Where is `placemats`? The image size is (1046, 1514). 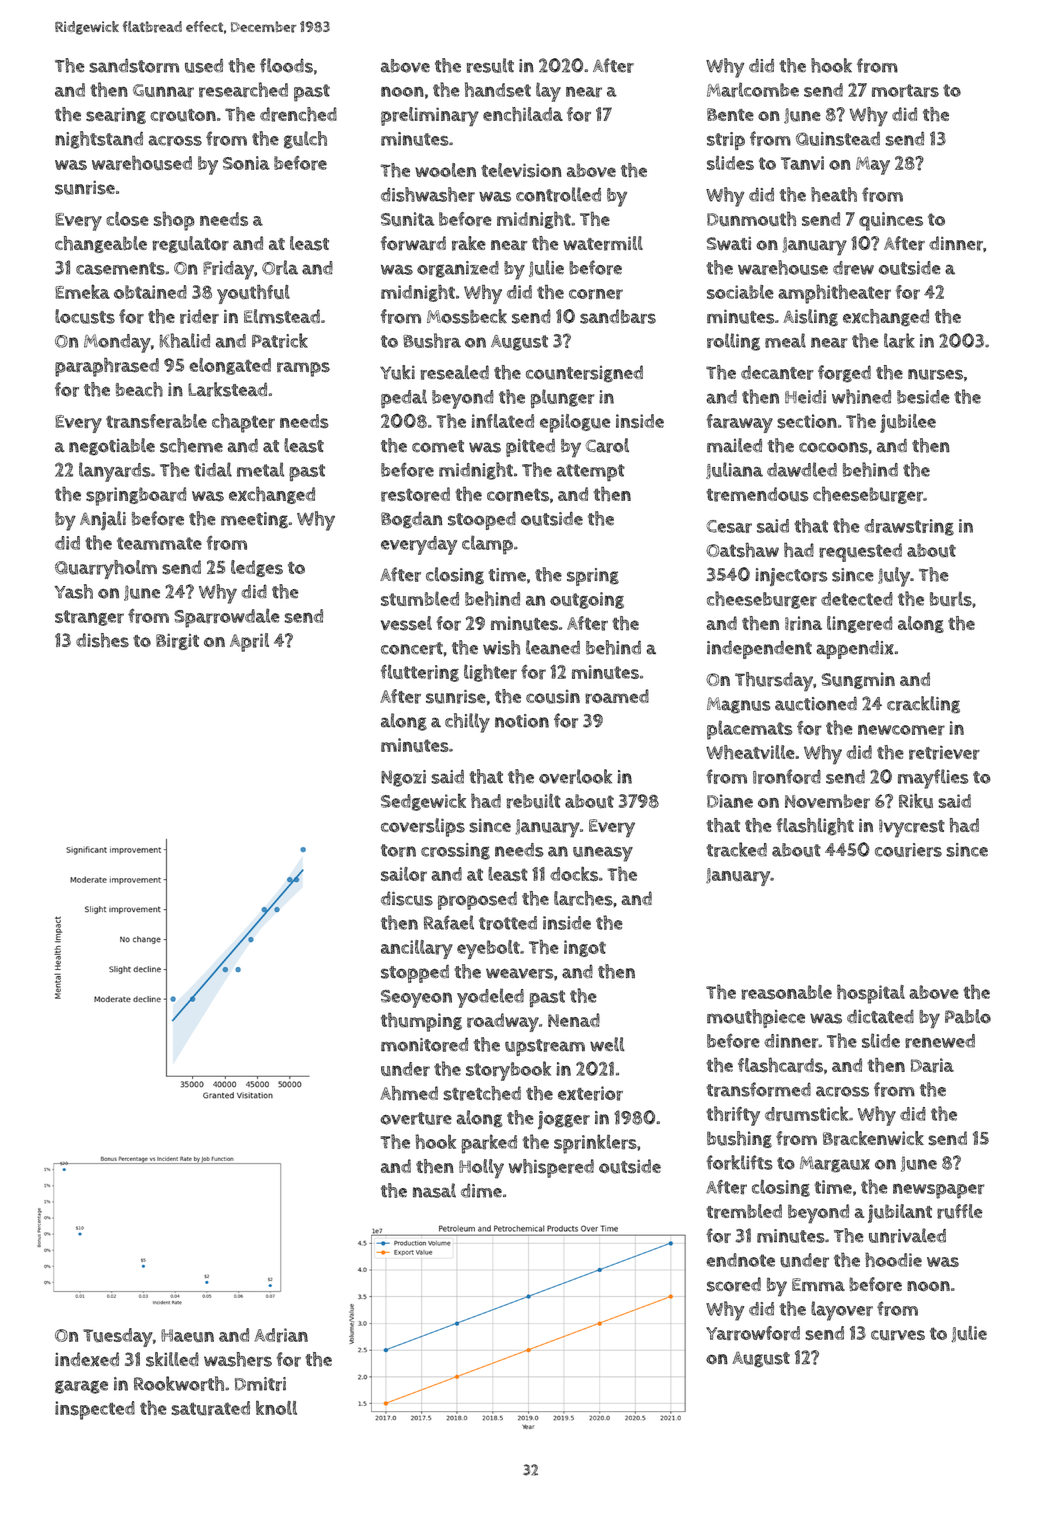
placemats is located at coordinates (750, 730).
